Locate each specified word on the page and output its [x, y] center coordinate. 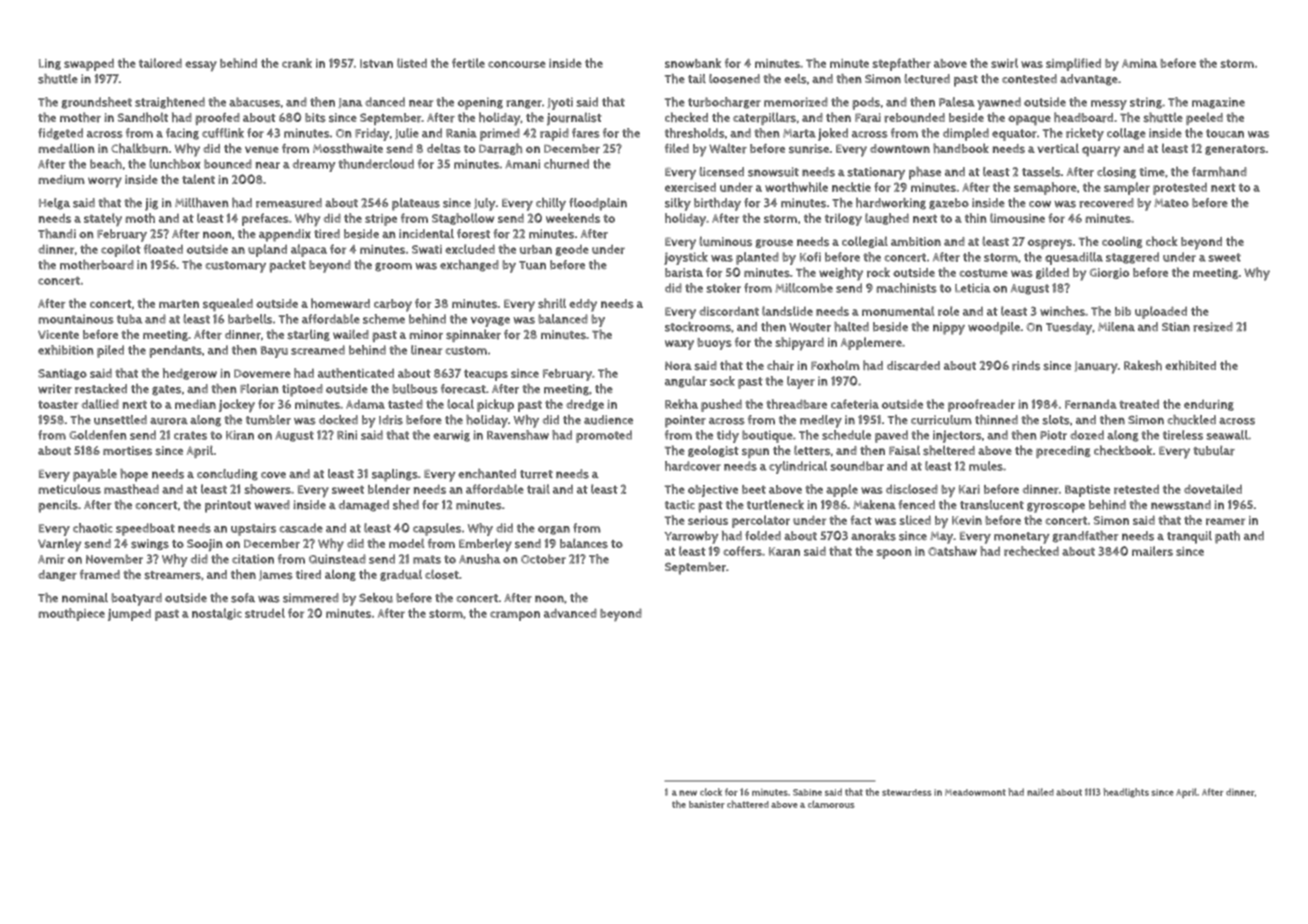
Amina [1139, 63]
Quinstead [337, 559]
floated [163, 249]
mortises [127, 451]
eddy [583, 305]
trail [538, 489]
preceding [1063, 452]
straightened [170, 103]
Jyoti [560, 103]
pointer [685, 421]
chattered [748, 804]
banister [707, 804]
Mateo [1171, 203]
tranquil [1189, 537]
